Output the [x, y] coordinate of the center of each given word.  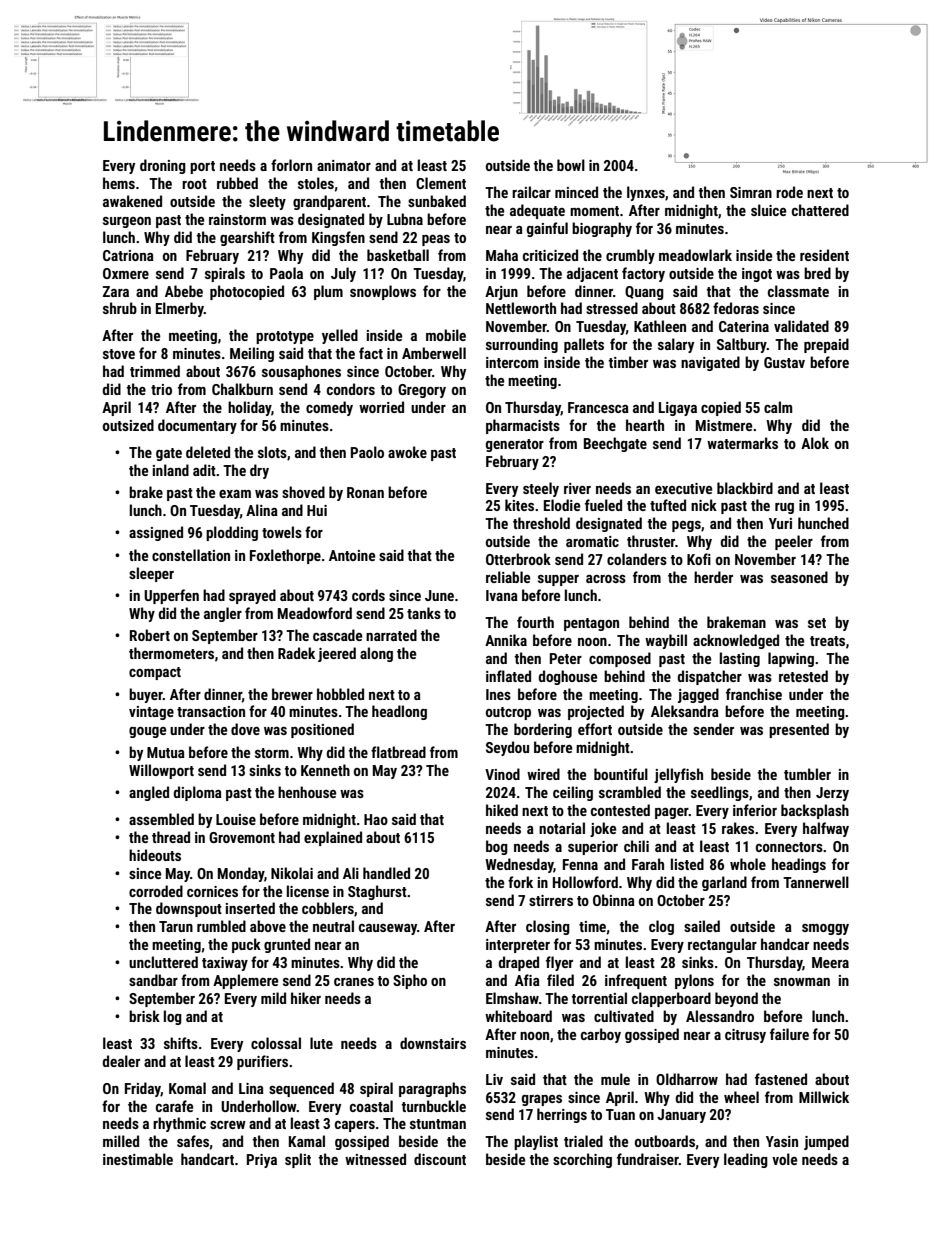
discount [440, 1159]
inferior [755, 810]
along [376, 654]
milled [121, 1141]
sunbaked [437, 201]
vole [784, 1159]
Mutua [166, 752]
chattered [820, 210]
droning [163, 166]
